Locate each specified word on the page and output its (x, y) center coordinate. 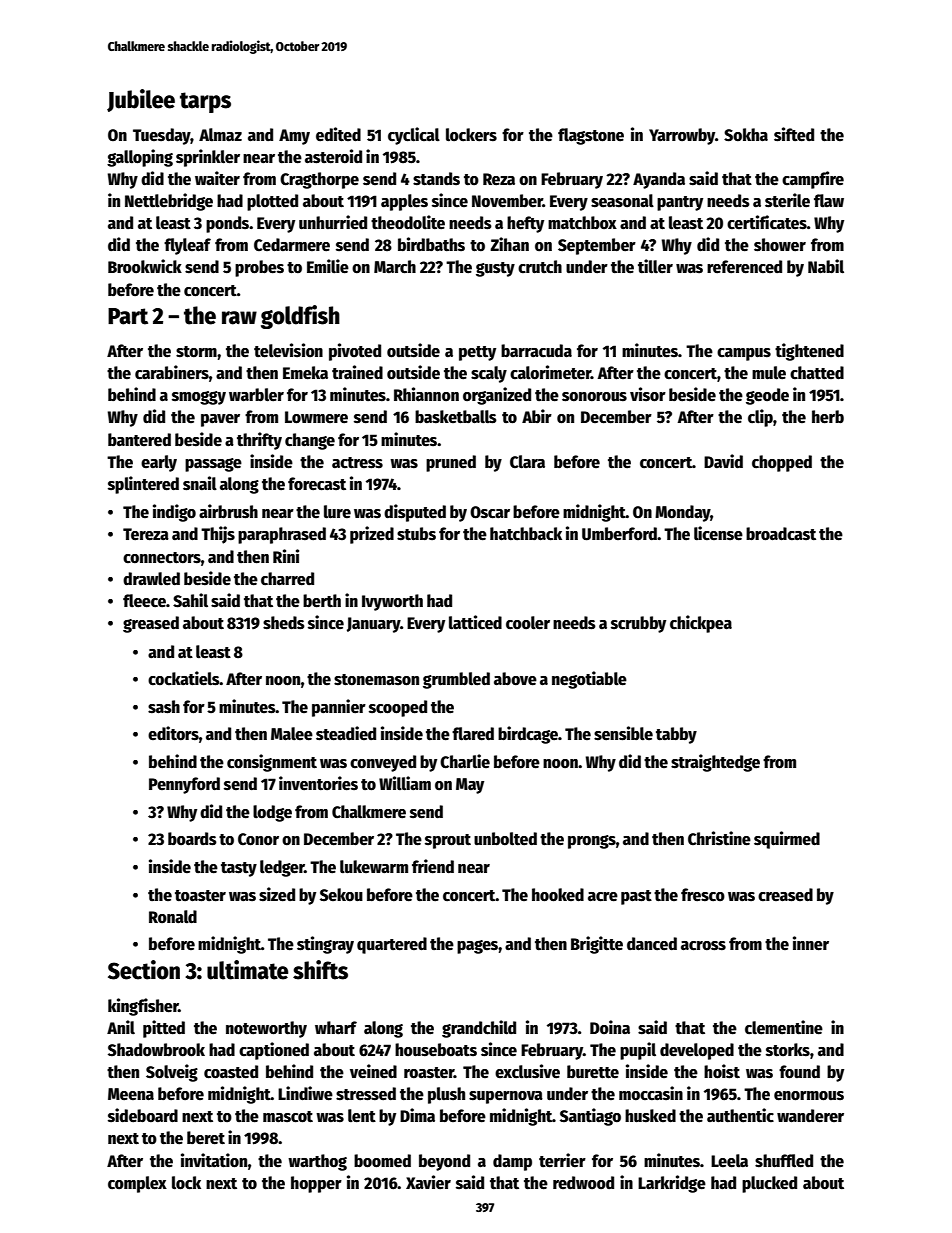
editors (173, 733)
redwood (583, 1183)
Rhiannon (426, 394)
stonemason (376, 680)
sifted (794, 134)
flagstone (591, 136)
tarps (205, 102)
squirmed (787, 840)
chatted (817, 373)
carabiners (172, 372)
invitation (214, 1160)
